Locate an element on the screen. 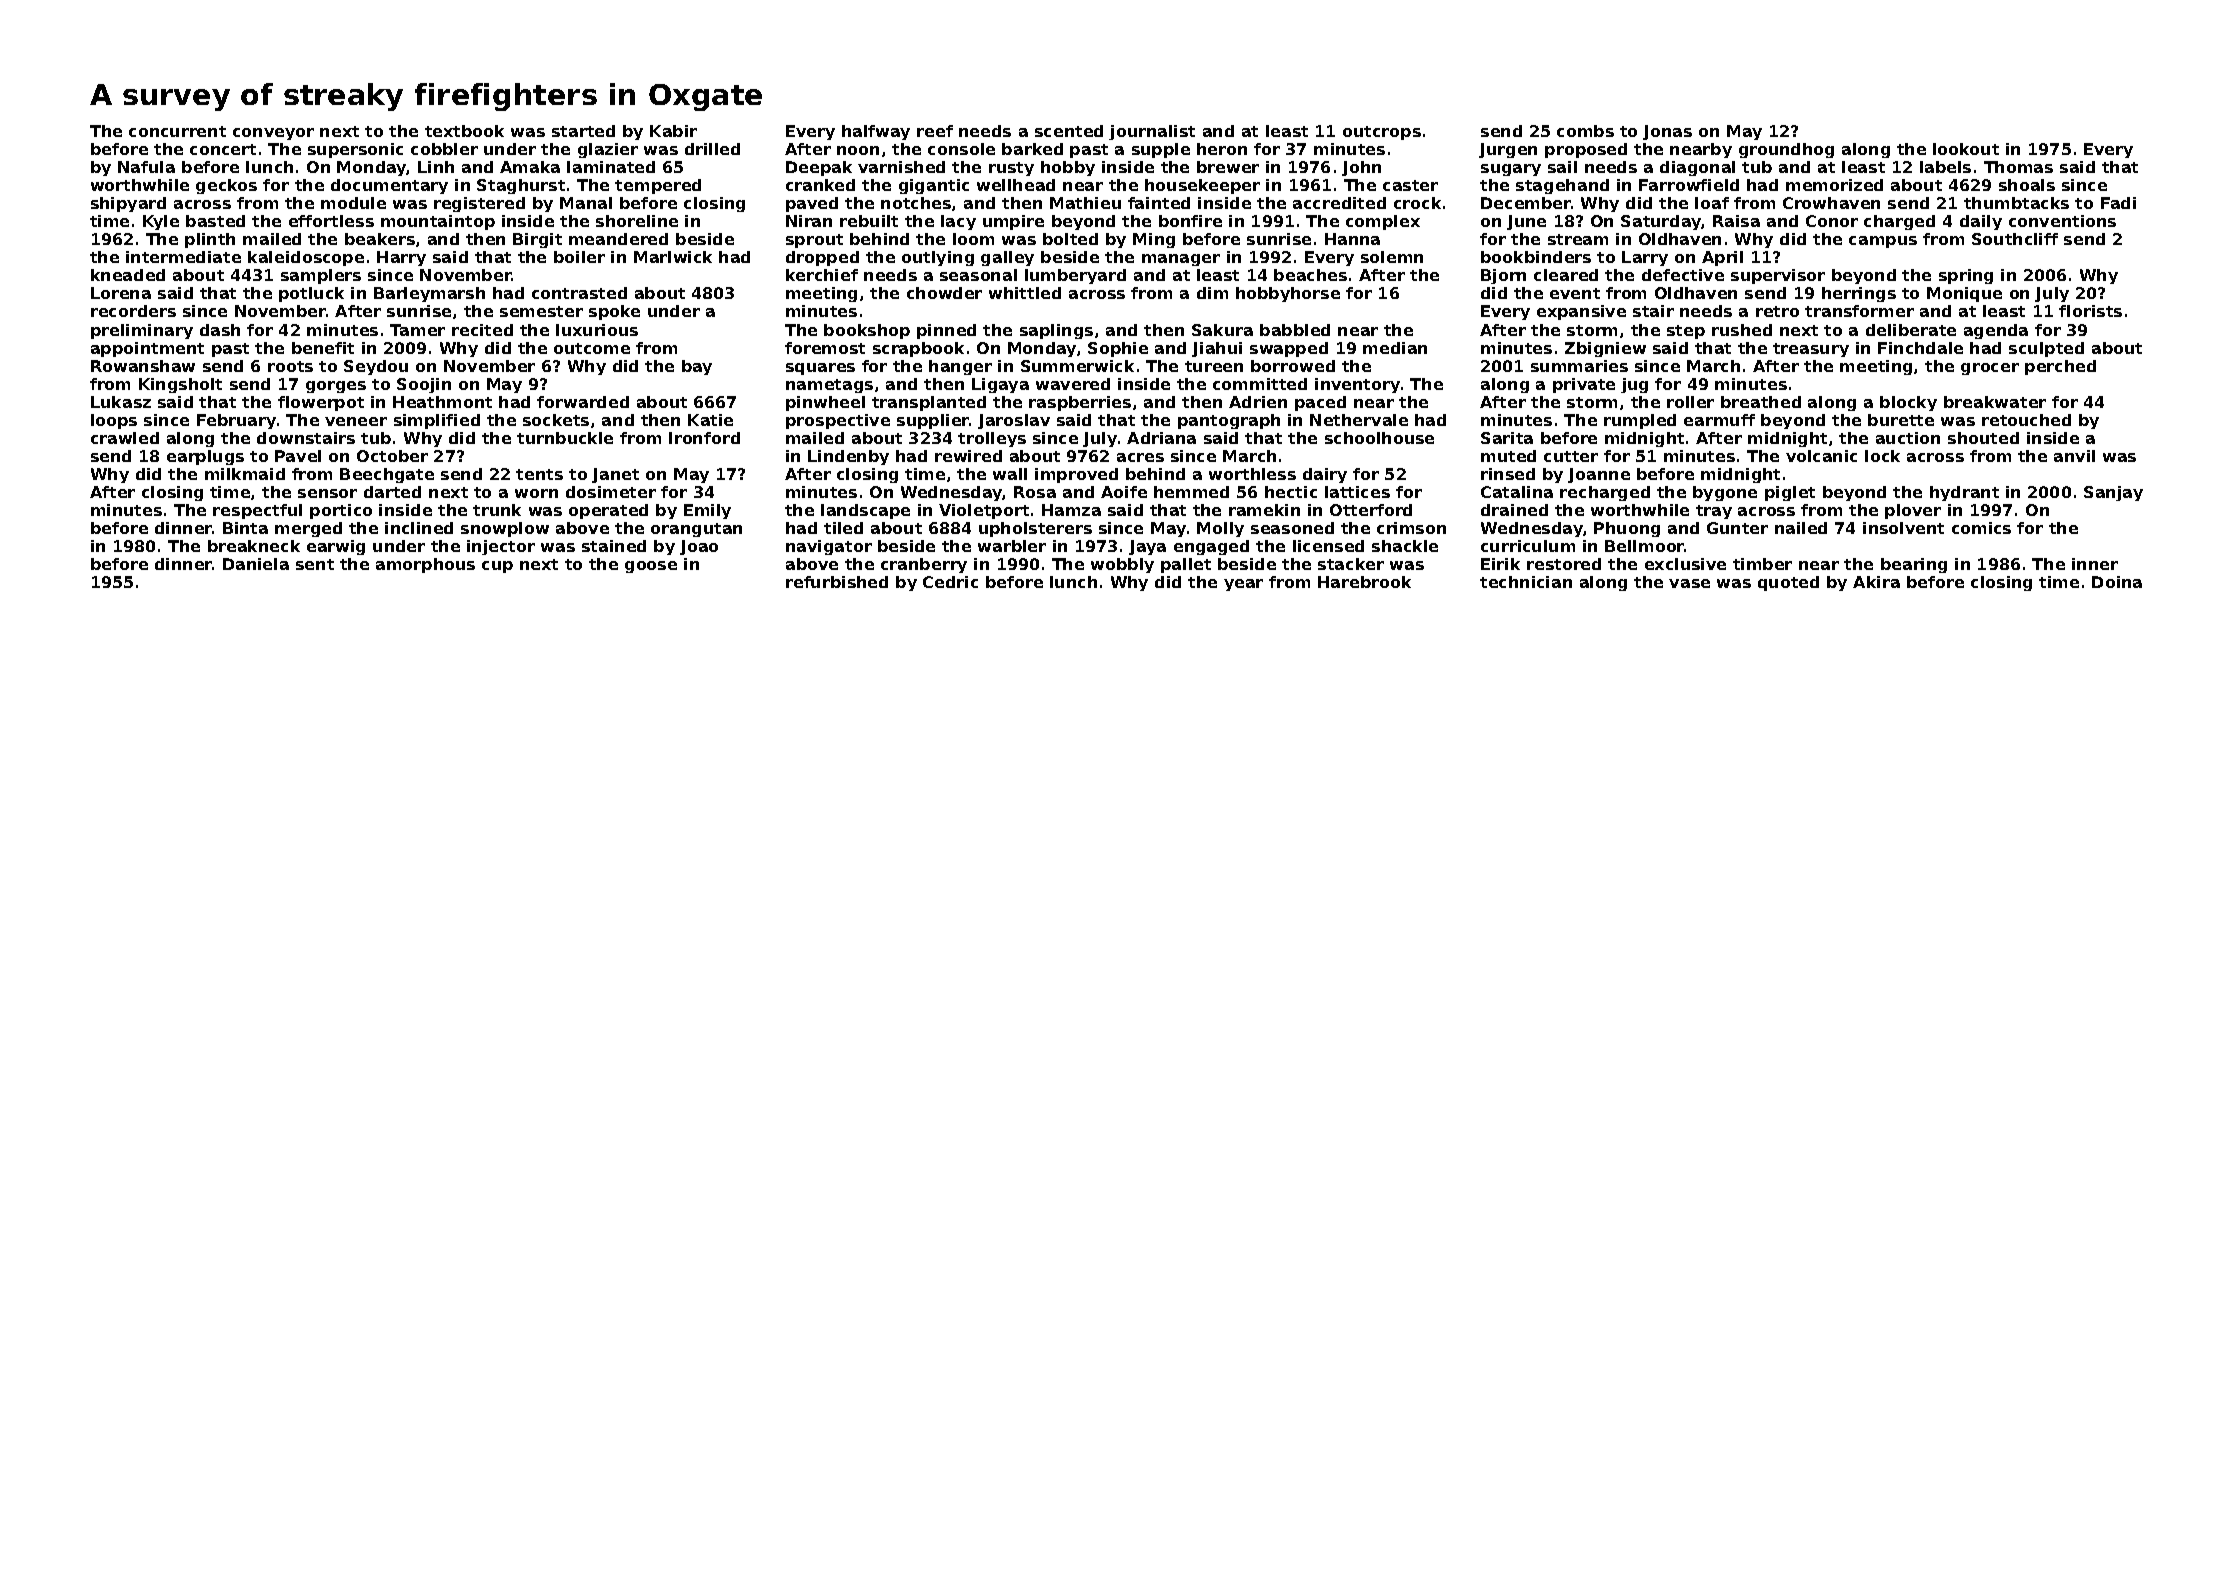  Niran is located at coordinates (809, 221).
